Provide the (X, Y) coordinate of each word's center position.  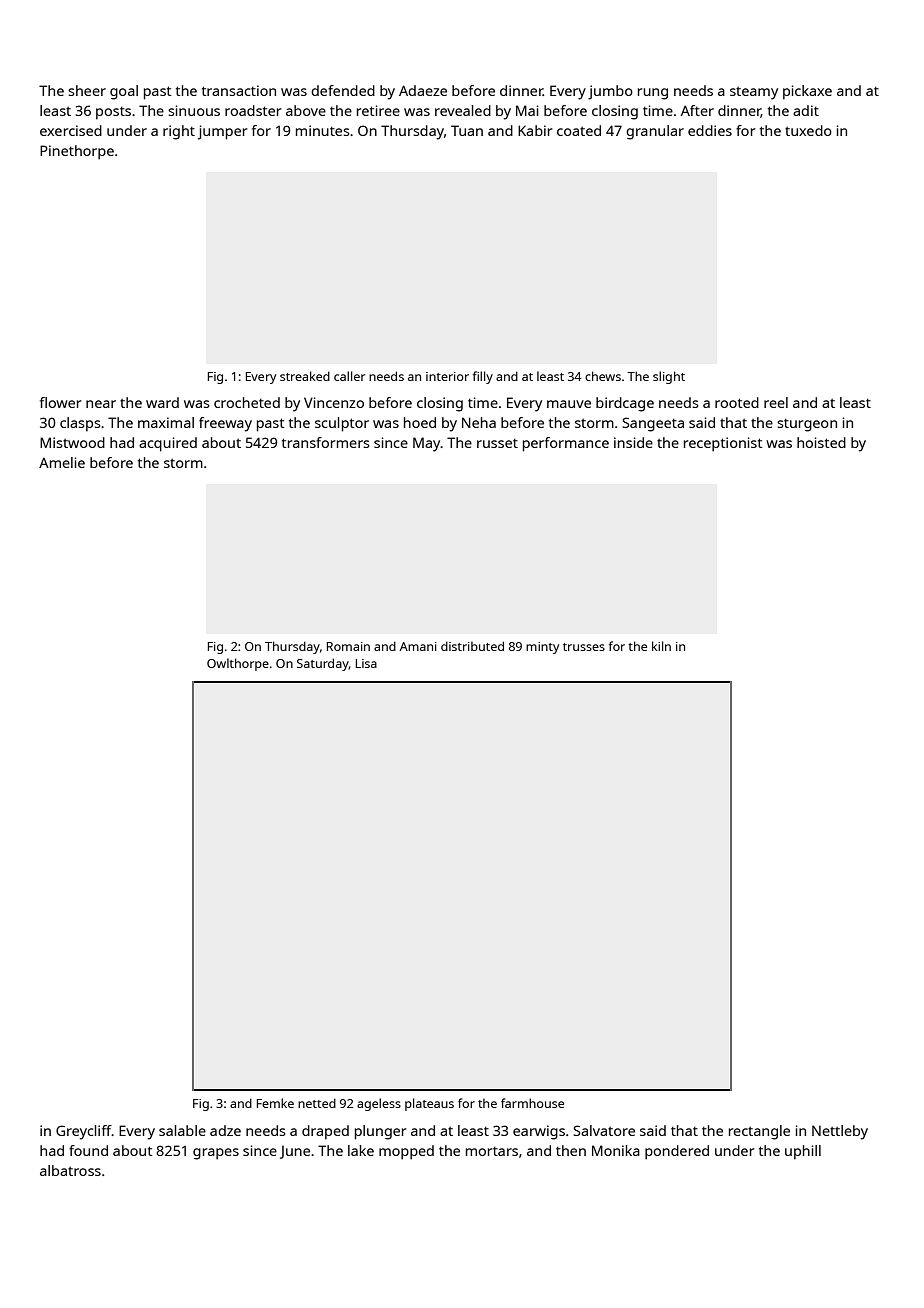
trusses (584, 647)
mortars (492, 1151)
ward (162, 402)
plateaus (429, 1104)
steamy (754, 93)
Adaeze (423, 90)
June (295, 1152)
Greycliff (84, 1132)
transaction (239, 90)
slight (669, 377)
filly (483, 377)
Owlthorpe (238, 664)
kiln (661, 646)
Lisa (366, 663)
